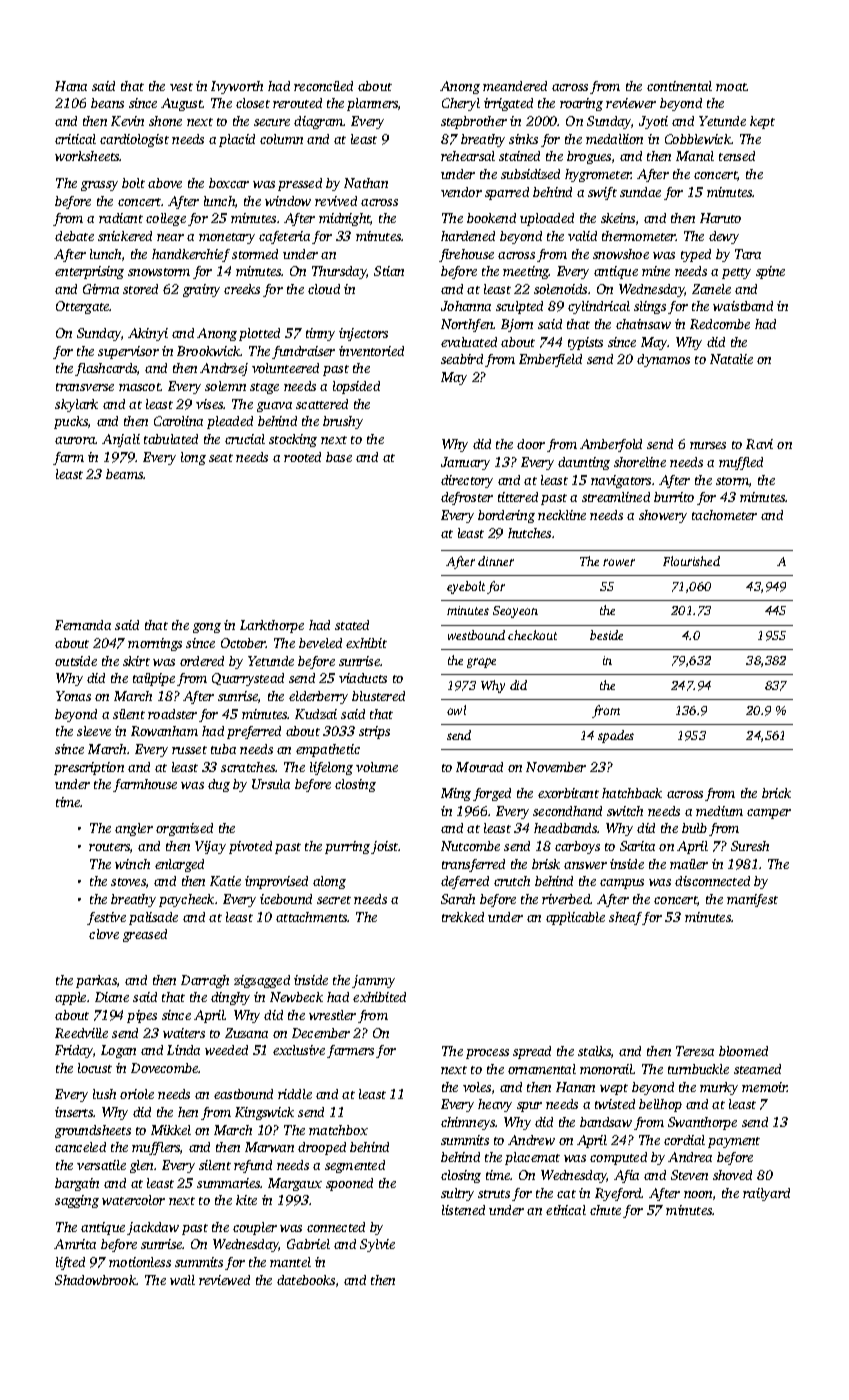  Describe the element at coordinates (106, 918) in the image. I see `festive` at that location.
